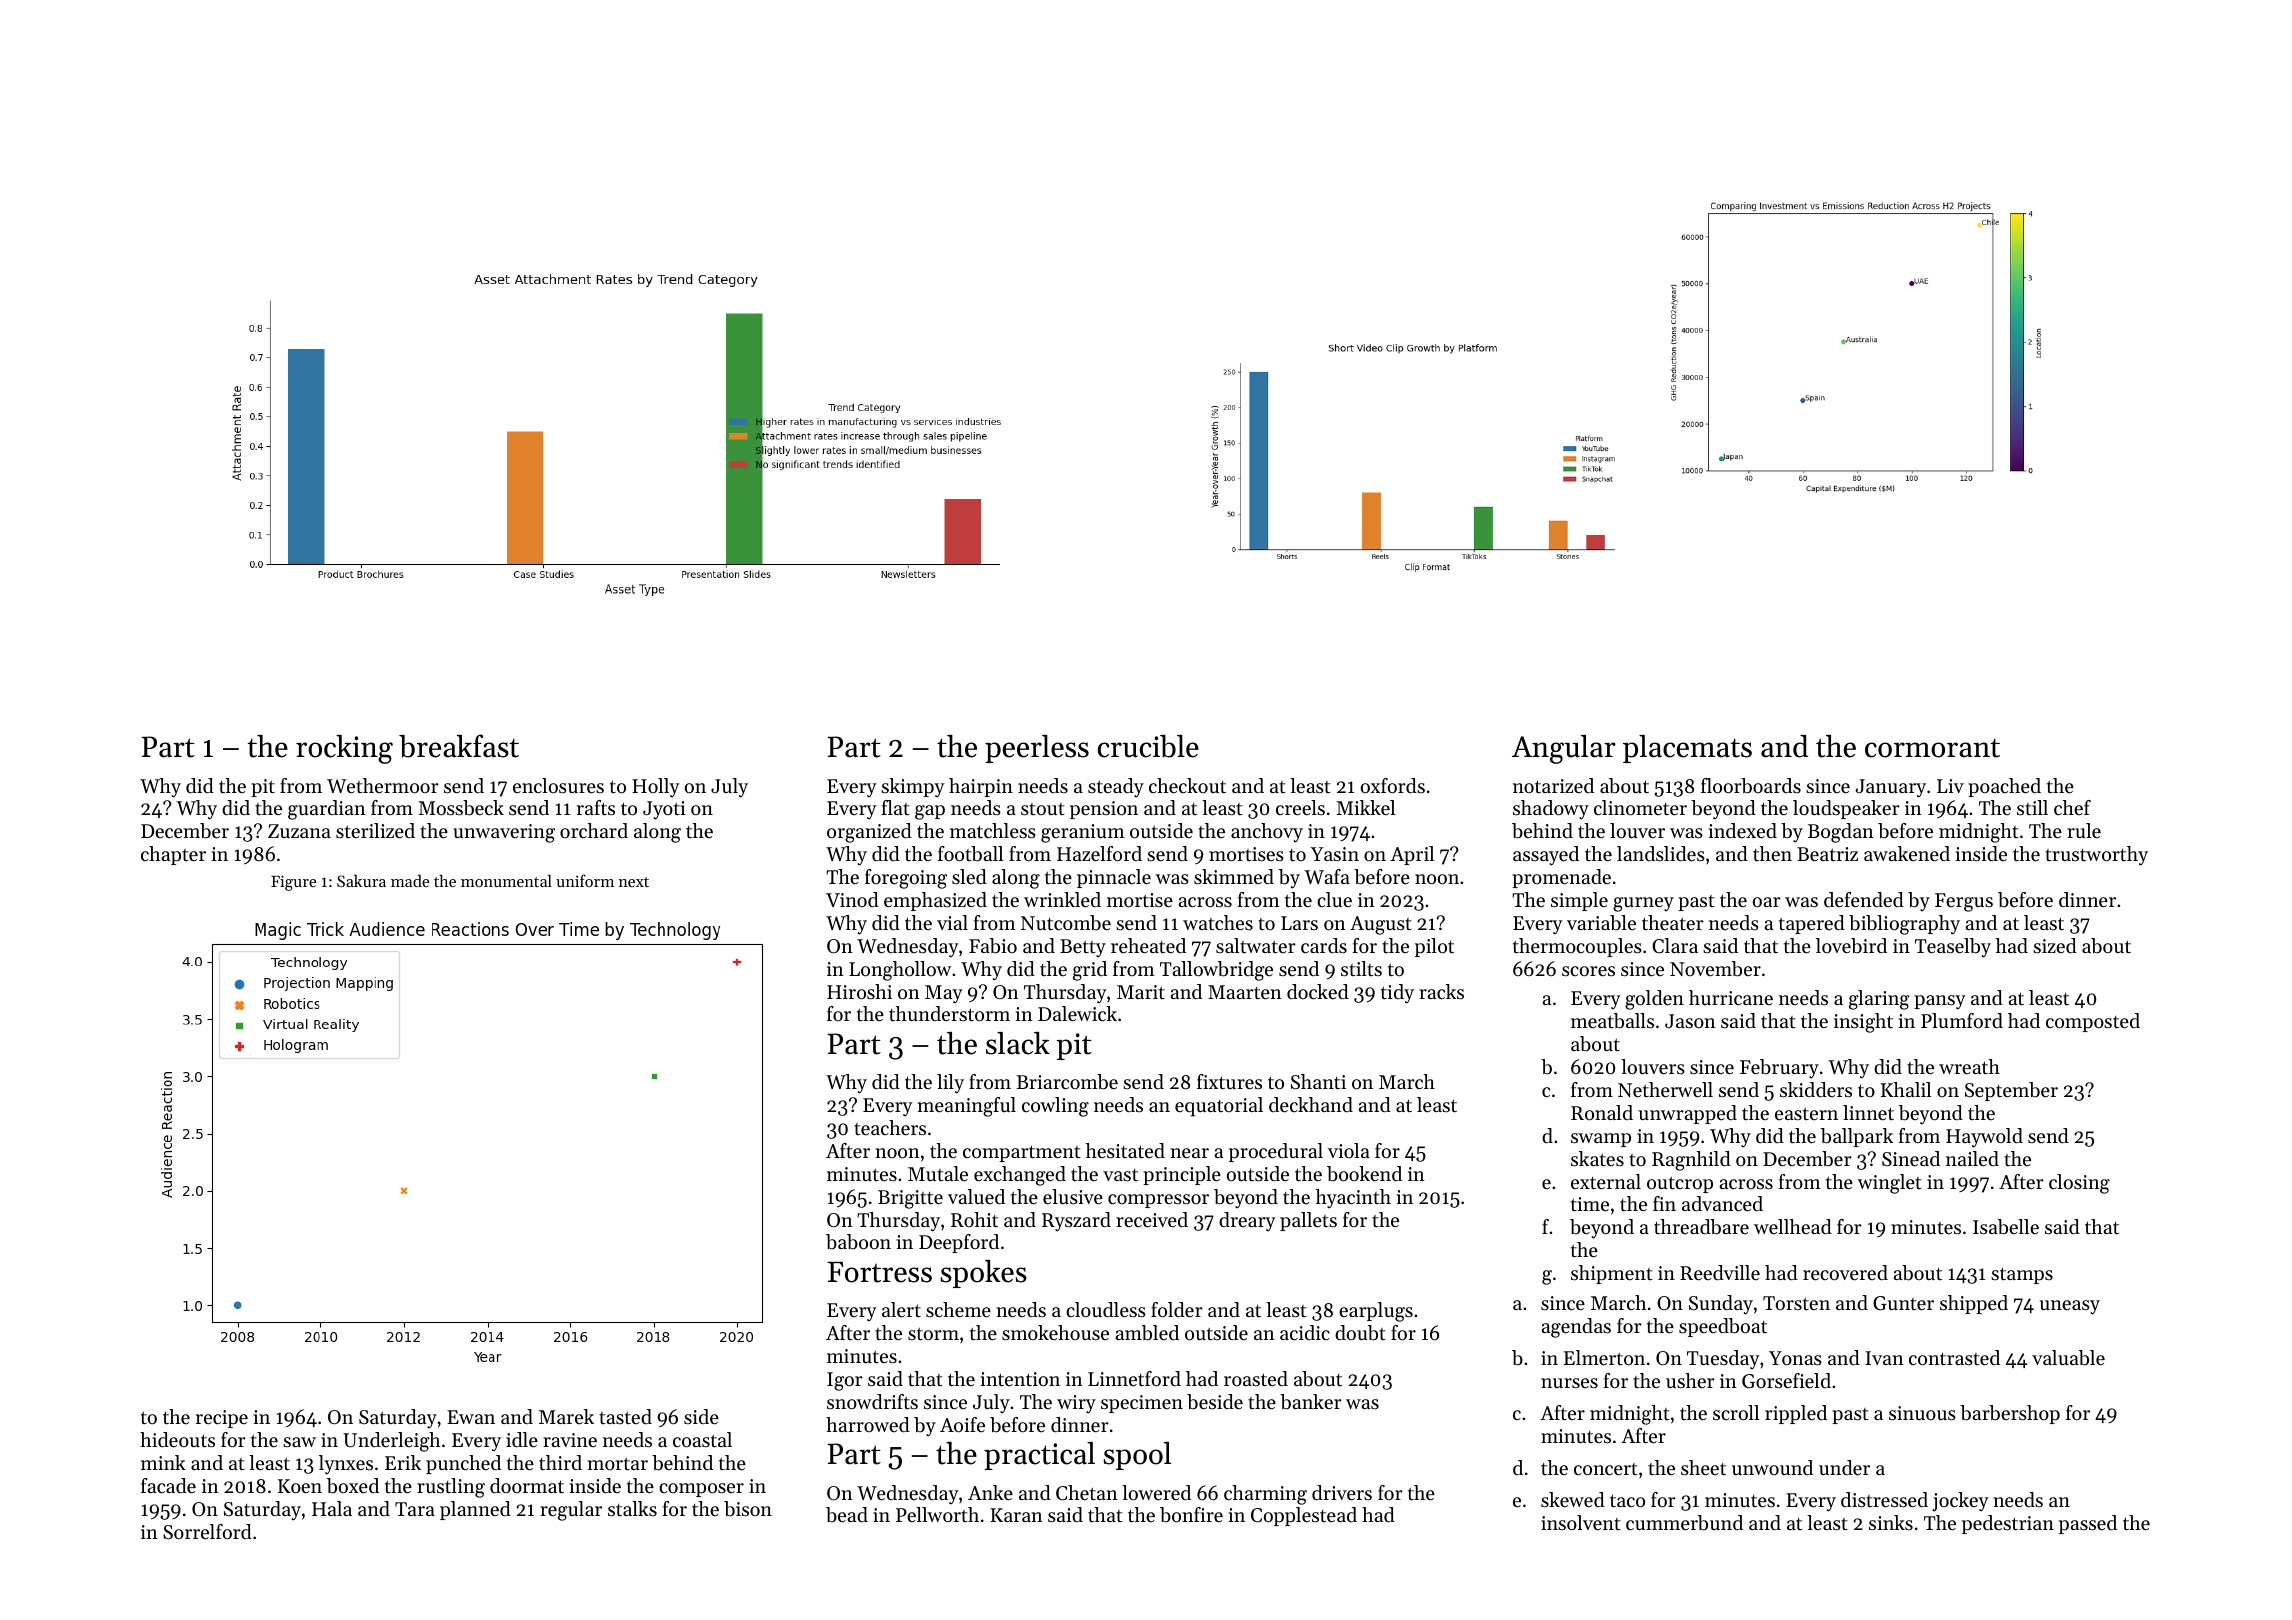  What do you see at coordinates (1564, 749) in the image?
I see `Angular` at bounding box center [1564, 749].
